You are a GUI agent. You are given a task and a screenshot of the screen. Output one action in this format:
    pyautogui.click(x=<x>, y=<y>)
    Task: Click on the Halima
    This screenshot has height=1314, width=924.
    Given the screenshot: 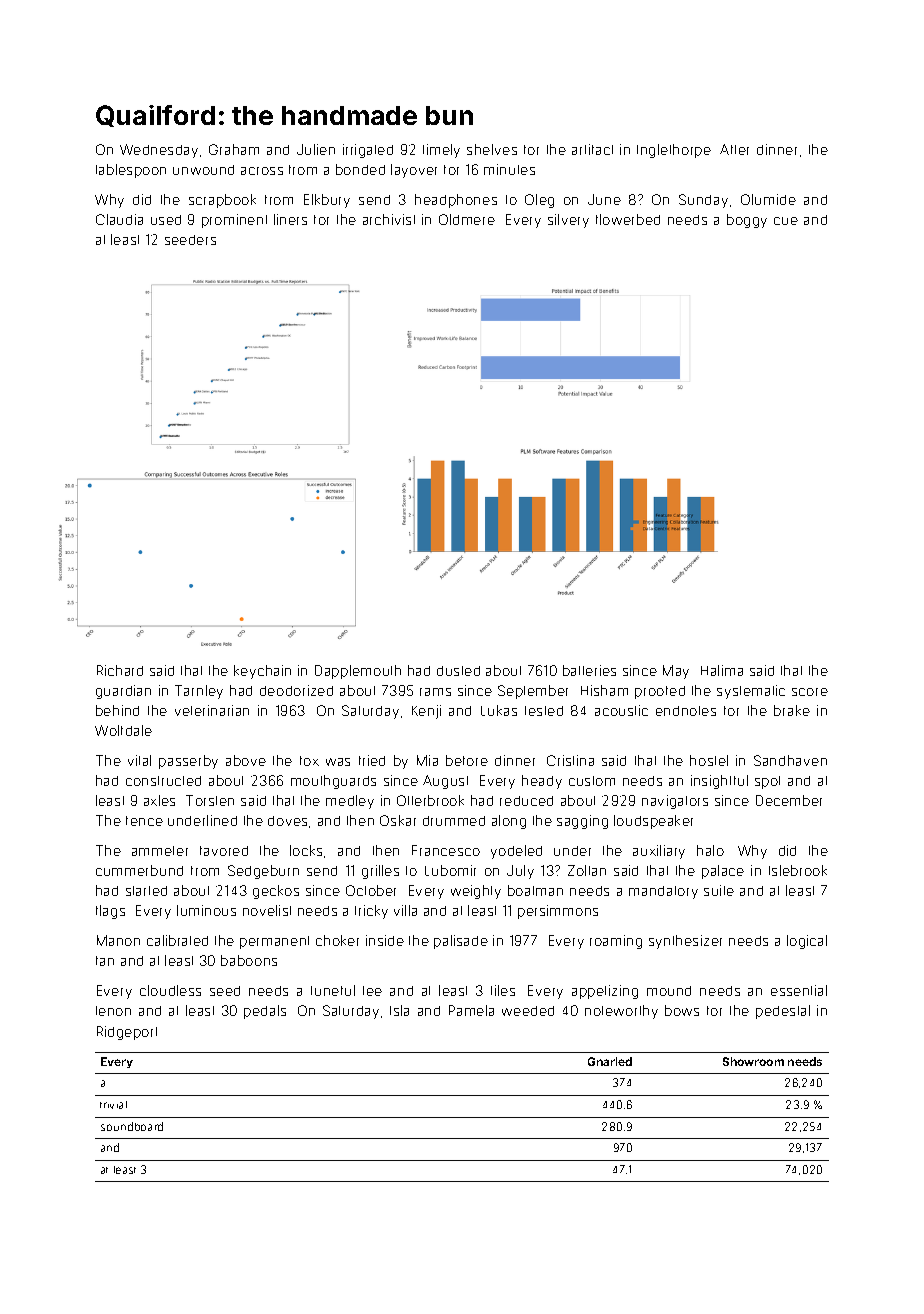 What is the action you would take?
    pyautogui.click(x=722, y=670)
